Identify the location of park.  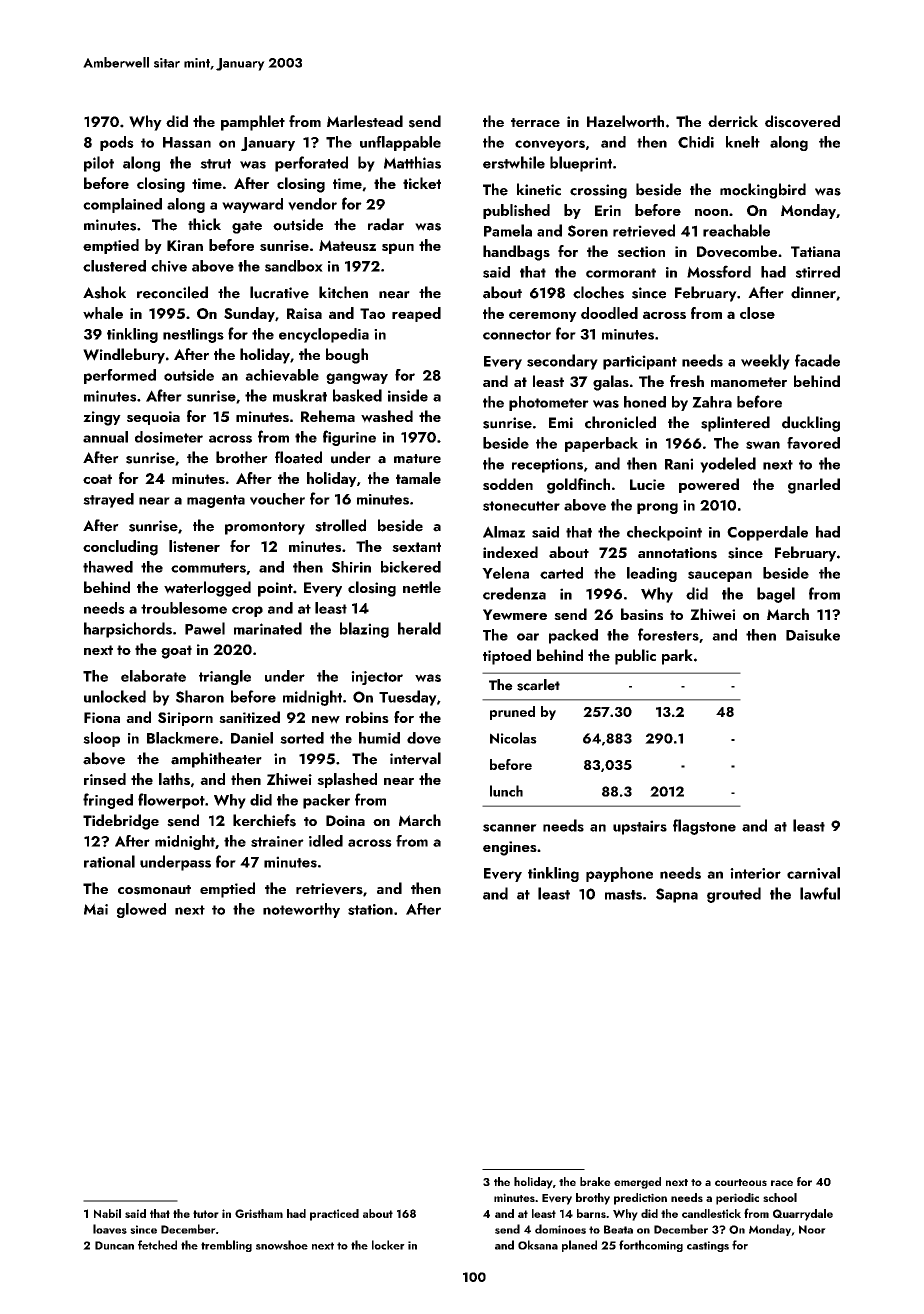
(677, 657).
